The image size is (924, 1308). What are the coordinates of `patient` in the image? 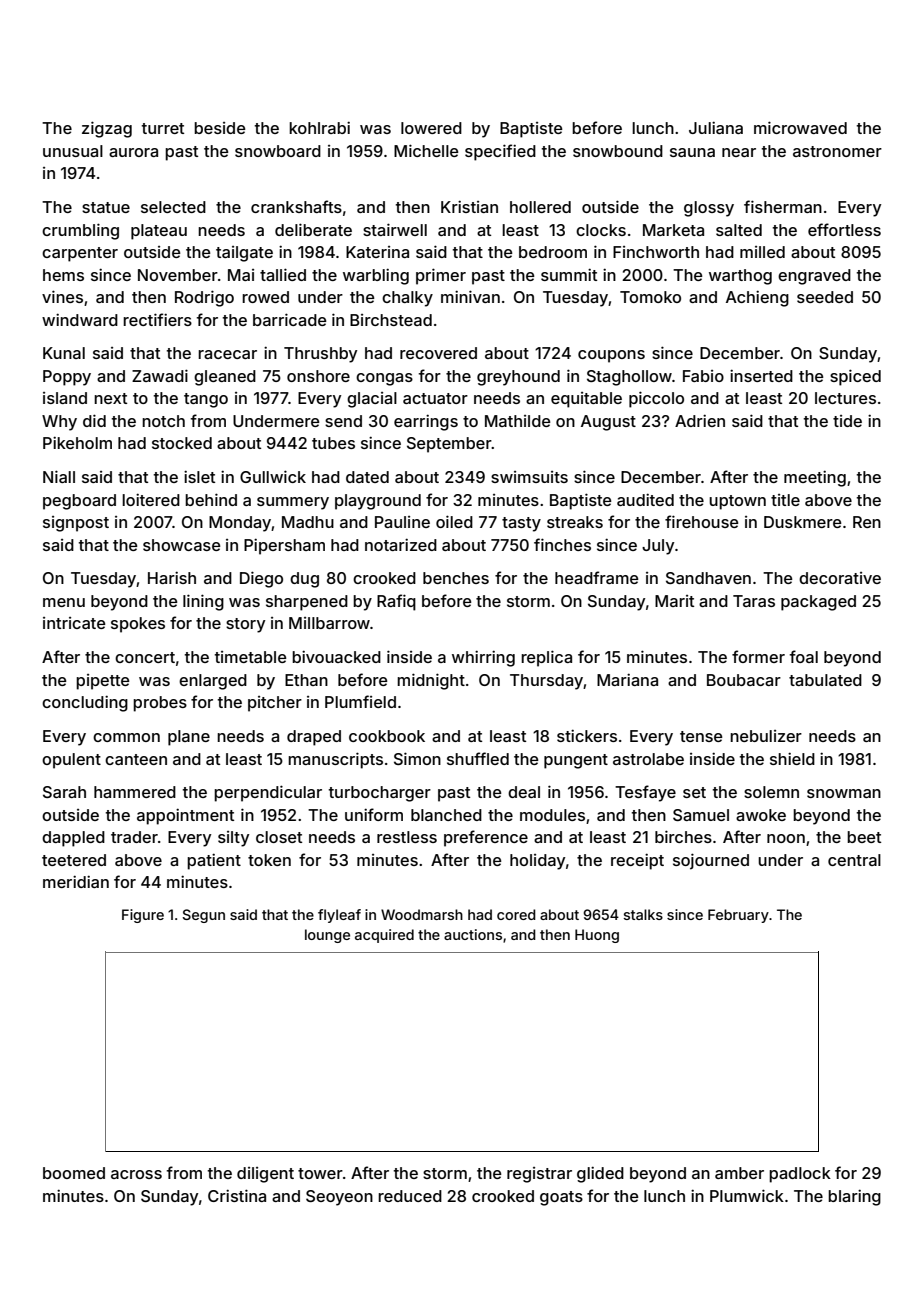 It's located at (214, 861).
